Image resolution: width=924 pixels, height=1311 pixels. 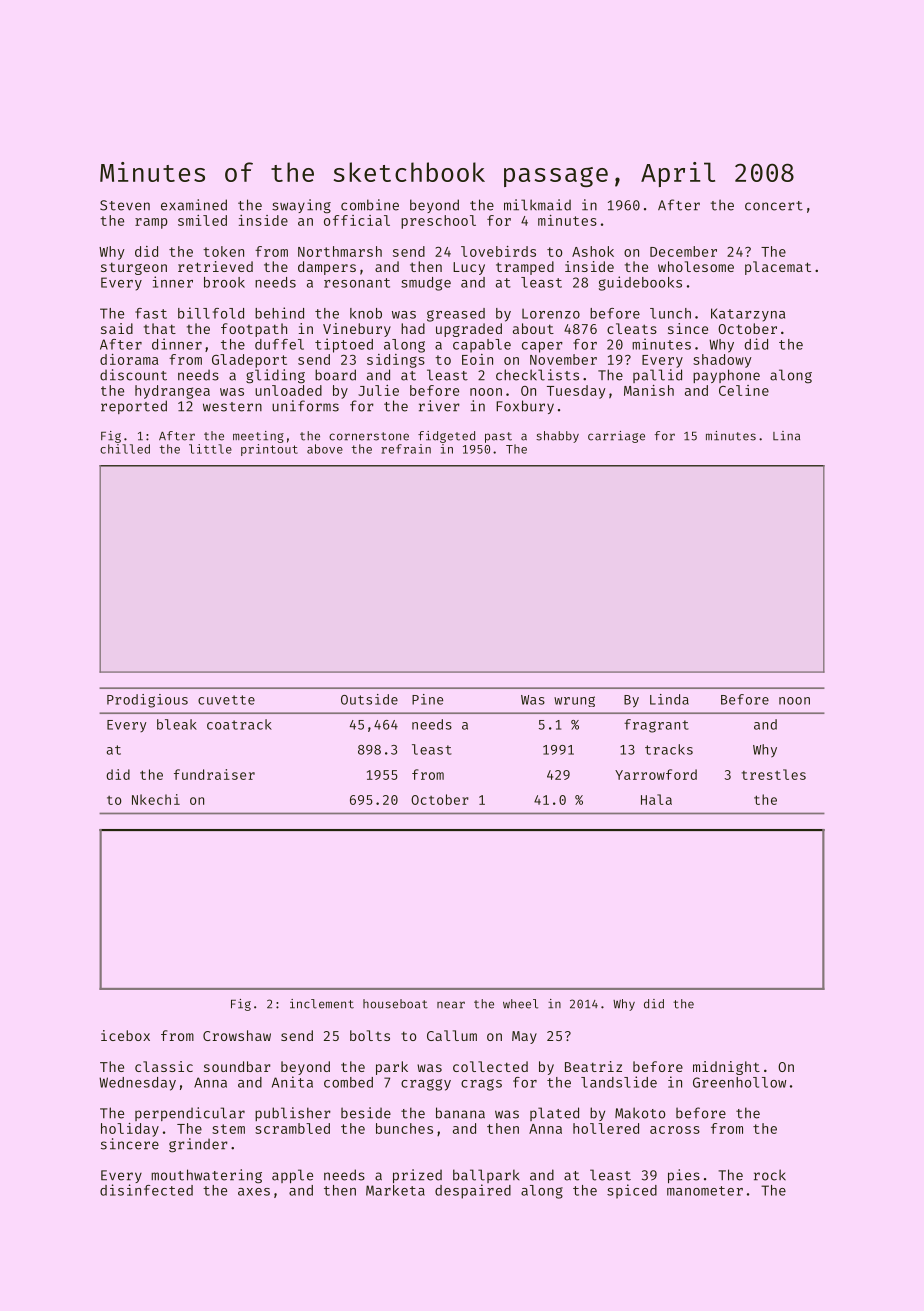 I want to click on concert, so click(x=774, y=206).
